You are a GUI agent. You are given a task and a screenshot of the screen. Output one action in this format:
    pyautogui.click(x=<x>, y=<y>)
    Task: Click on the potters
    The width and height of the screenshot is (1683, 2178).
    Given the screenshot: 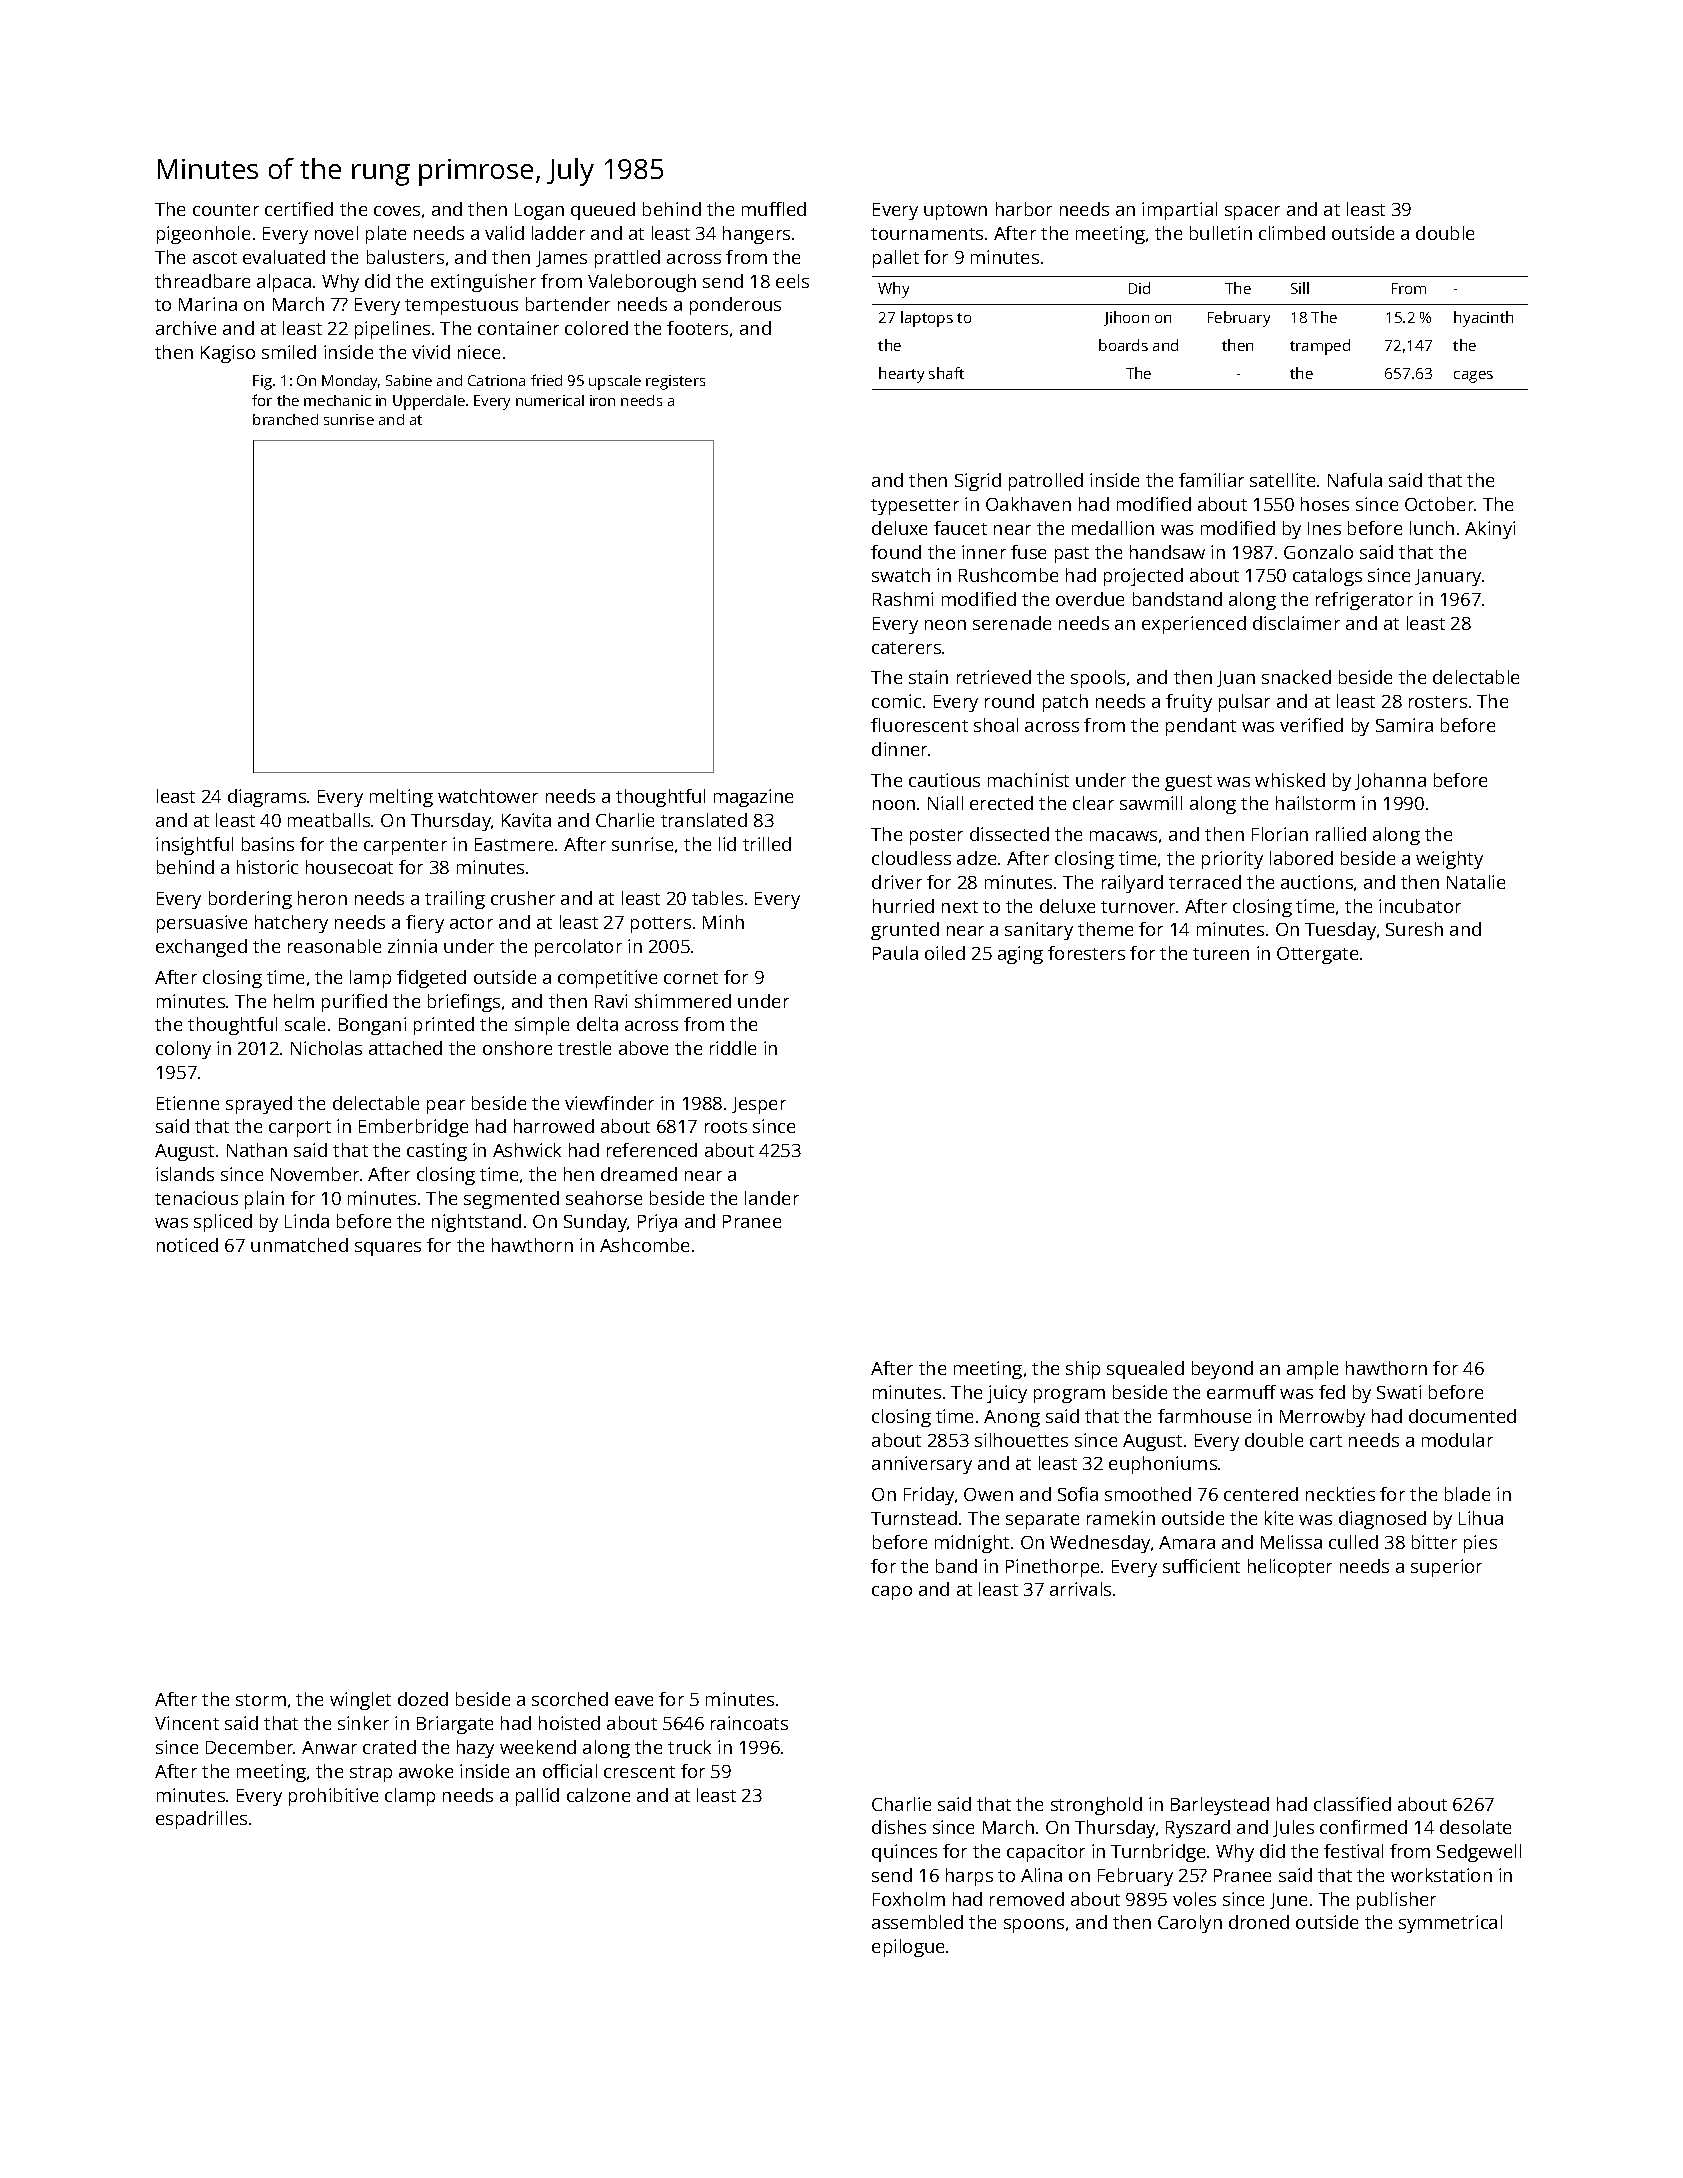 What is the action you would take?
    pyautogui.click(x=661, y=925)
